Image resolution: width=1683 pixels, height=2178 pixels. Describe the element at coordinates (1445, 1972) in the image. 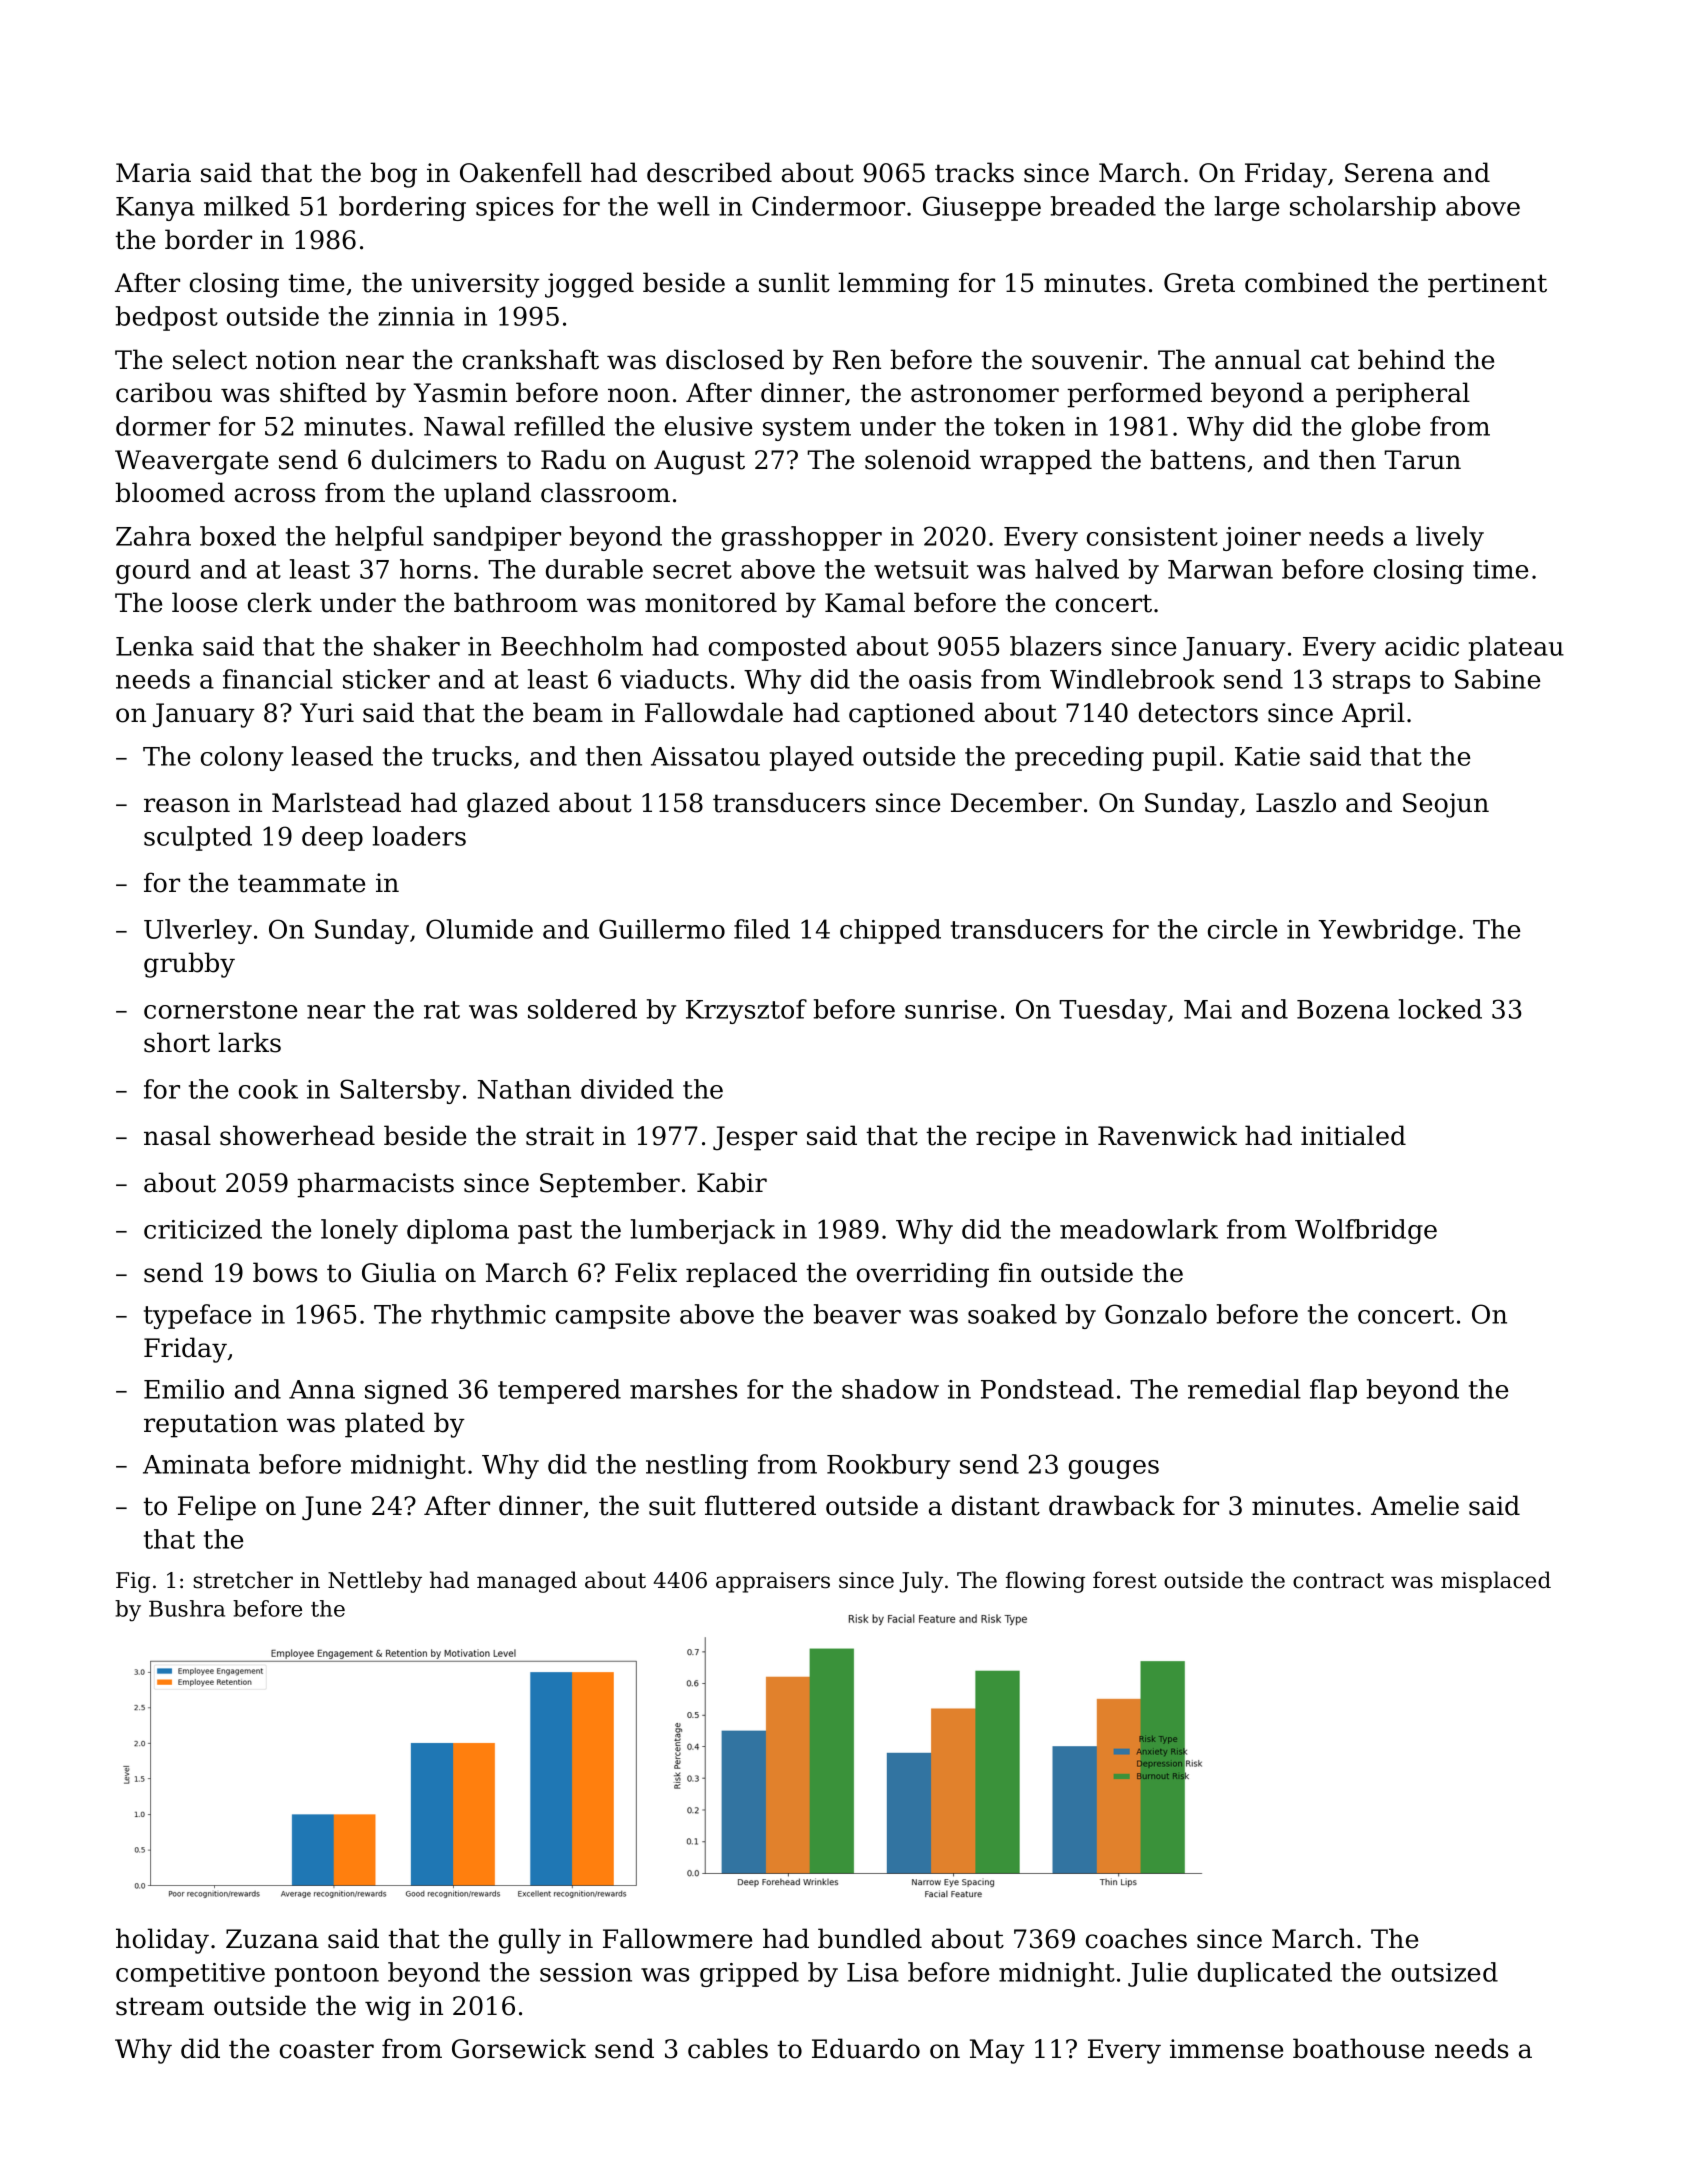

I see `outsized` at that location.
